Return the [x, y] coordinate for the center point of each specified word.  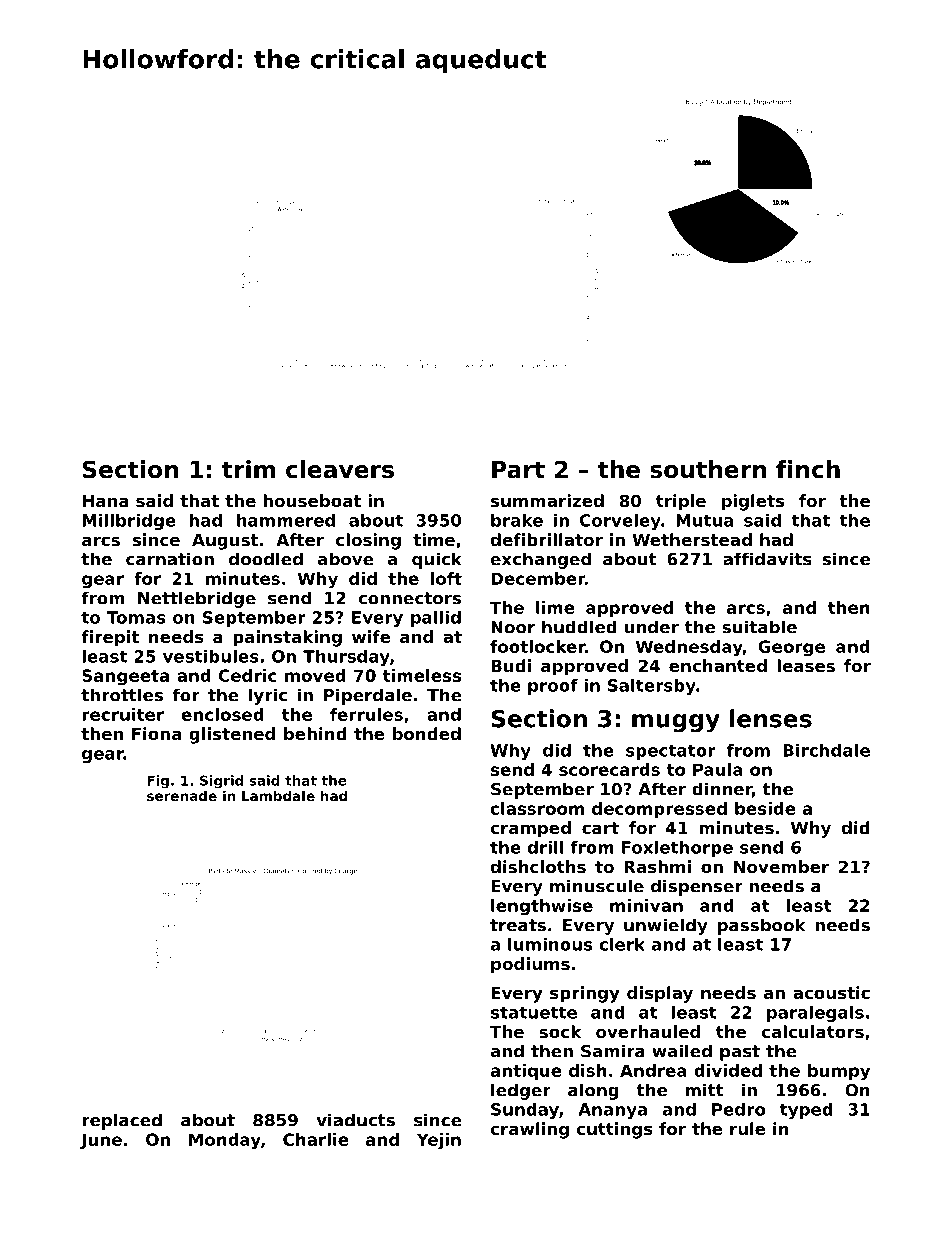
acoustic [831, 992]
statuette [534, 1012]
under [652, 627]
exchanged [540, 560]
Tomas [136, 617]
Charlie [316, 1139]
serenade [182, 795]
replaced [122, 1121]
